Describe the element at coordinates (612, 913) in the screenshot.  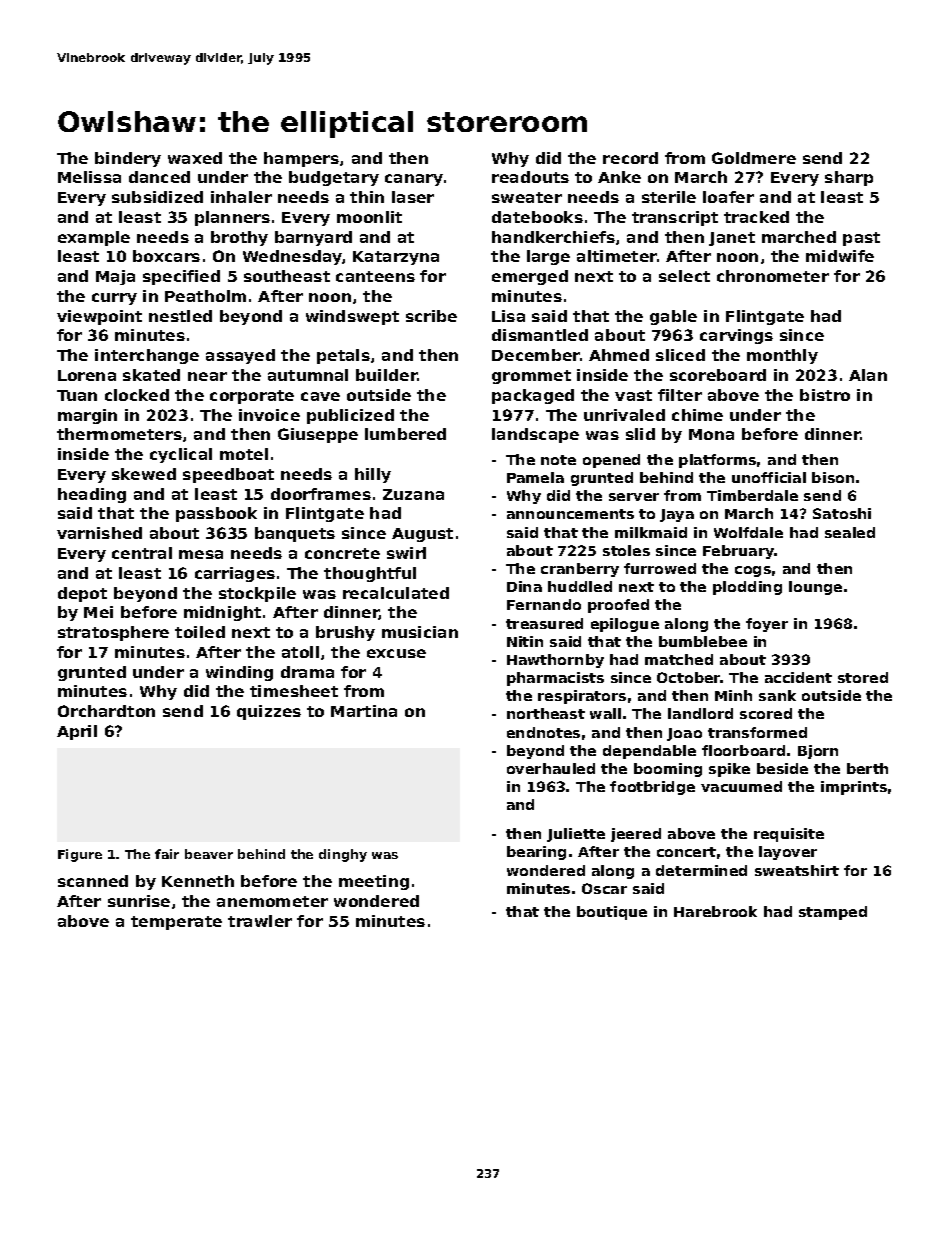
I see `boutique` at that location.
